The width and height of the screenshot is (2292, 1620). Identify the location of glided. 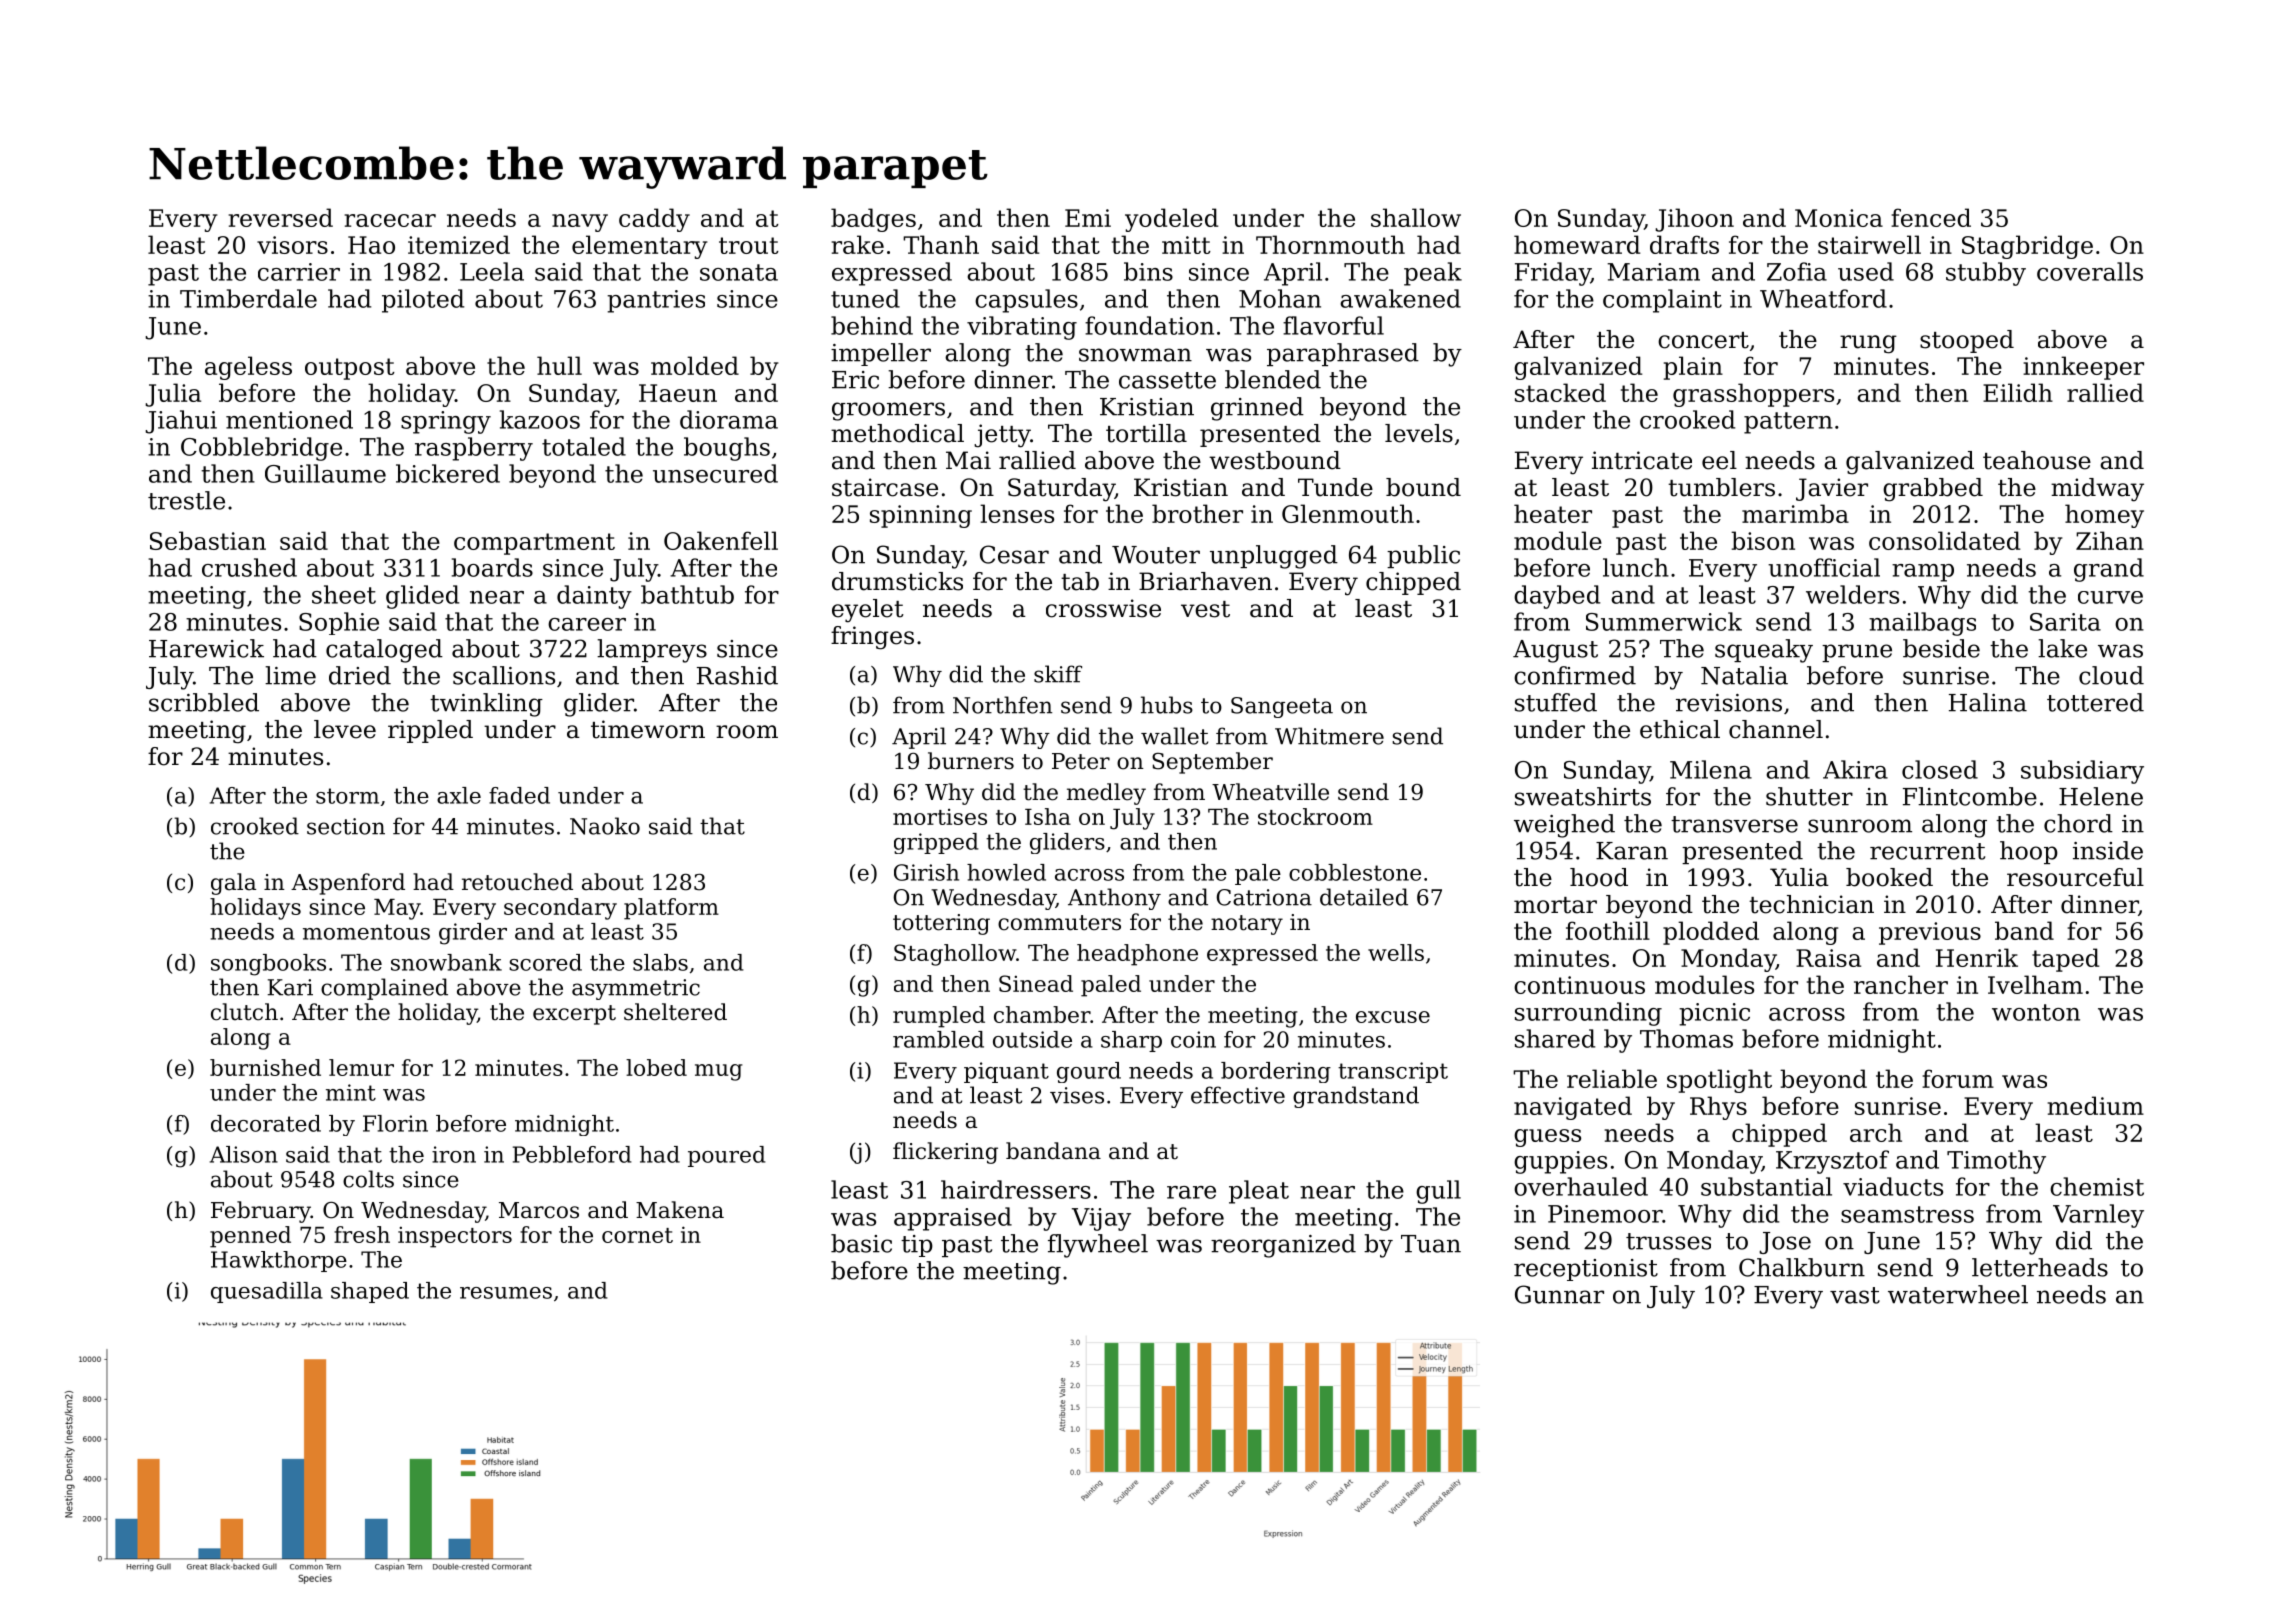
(422, 597).
